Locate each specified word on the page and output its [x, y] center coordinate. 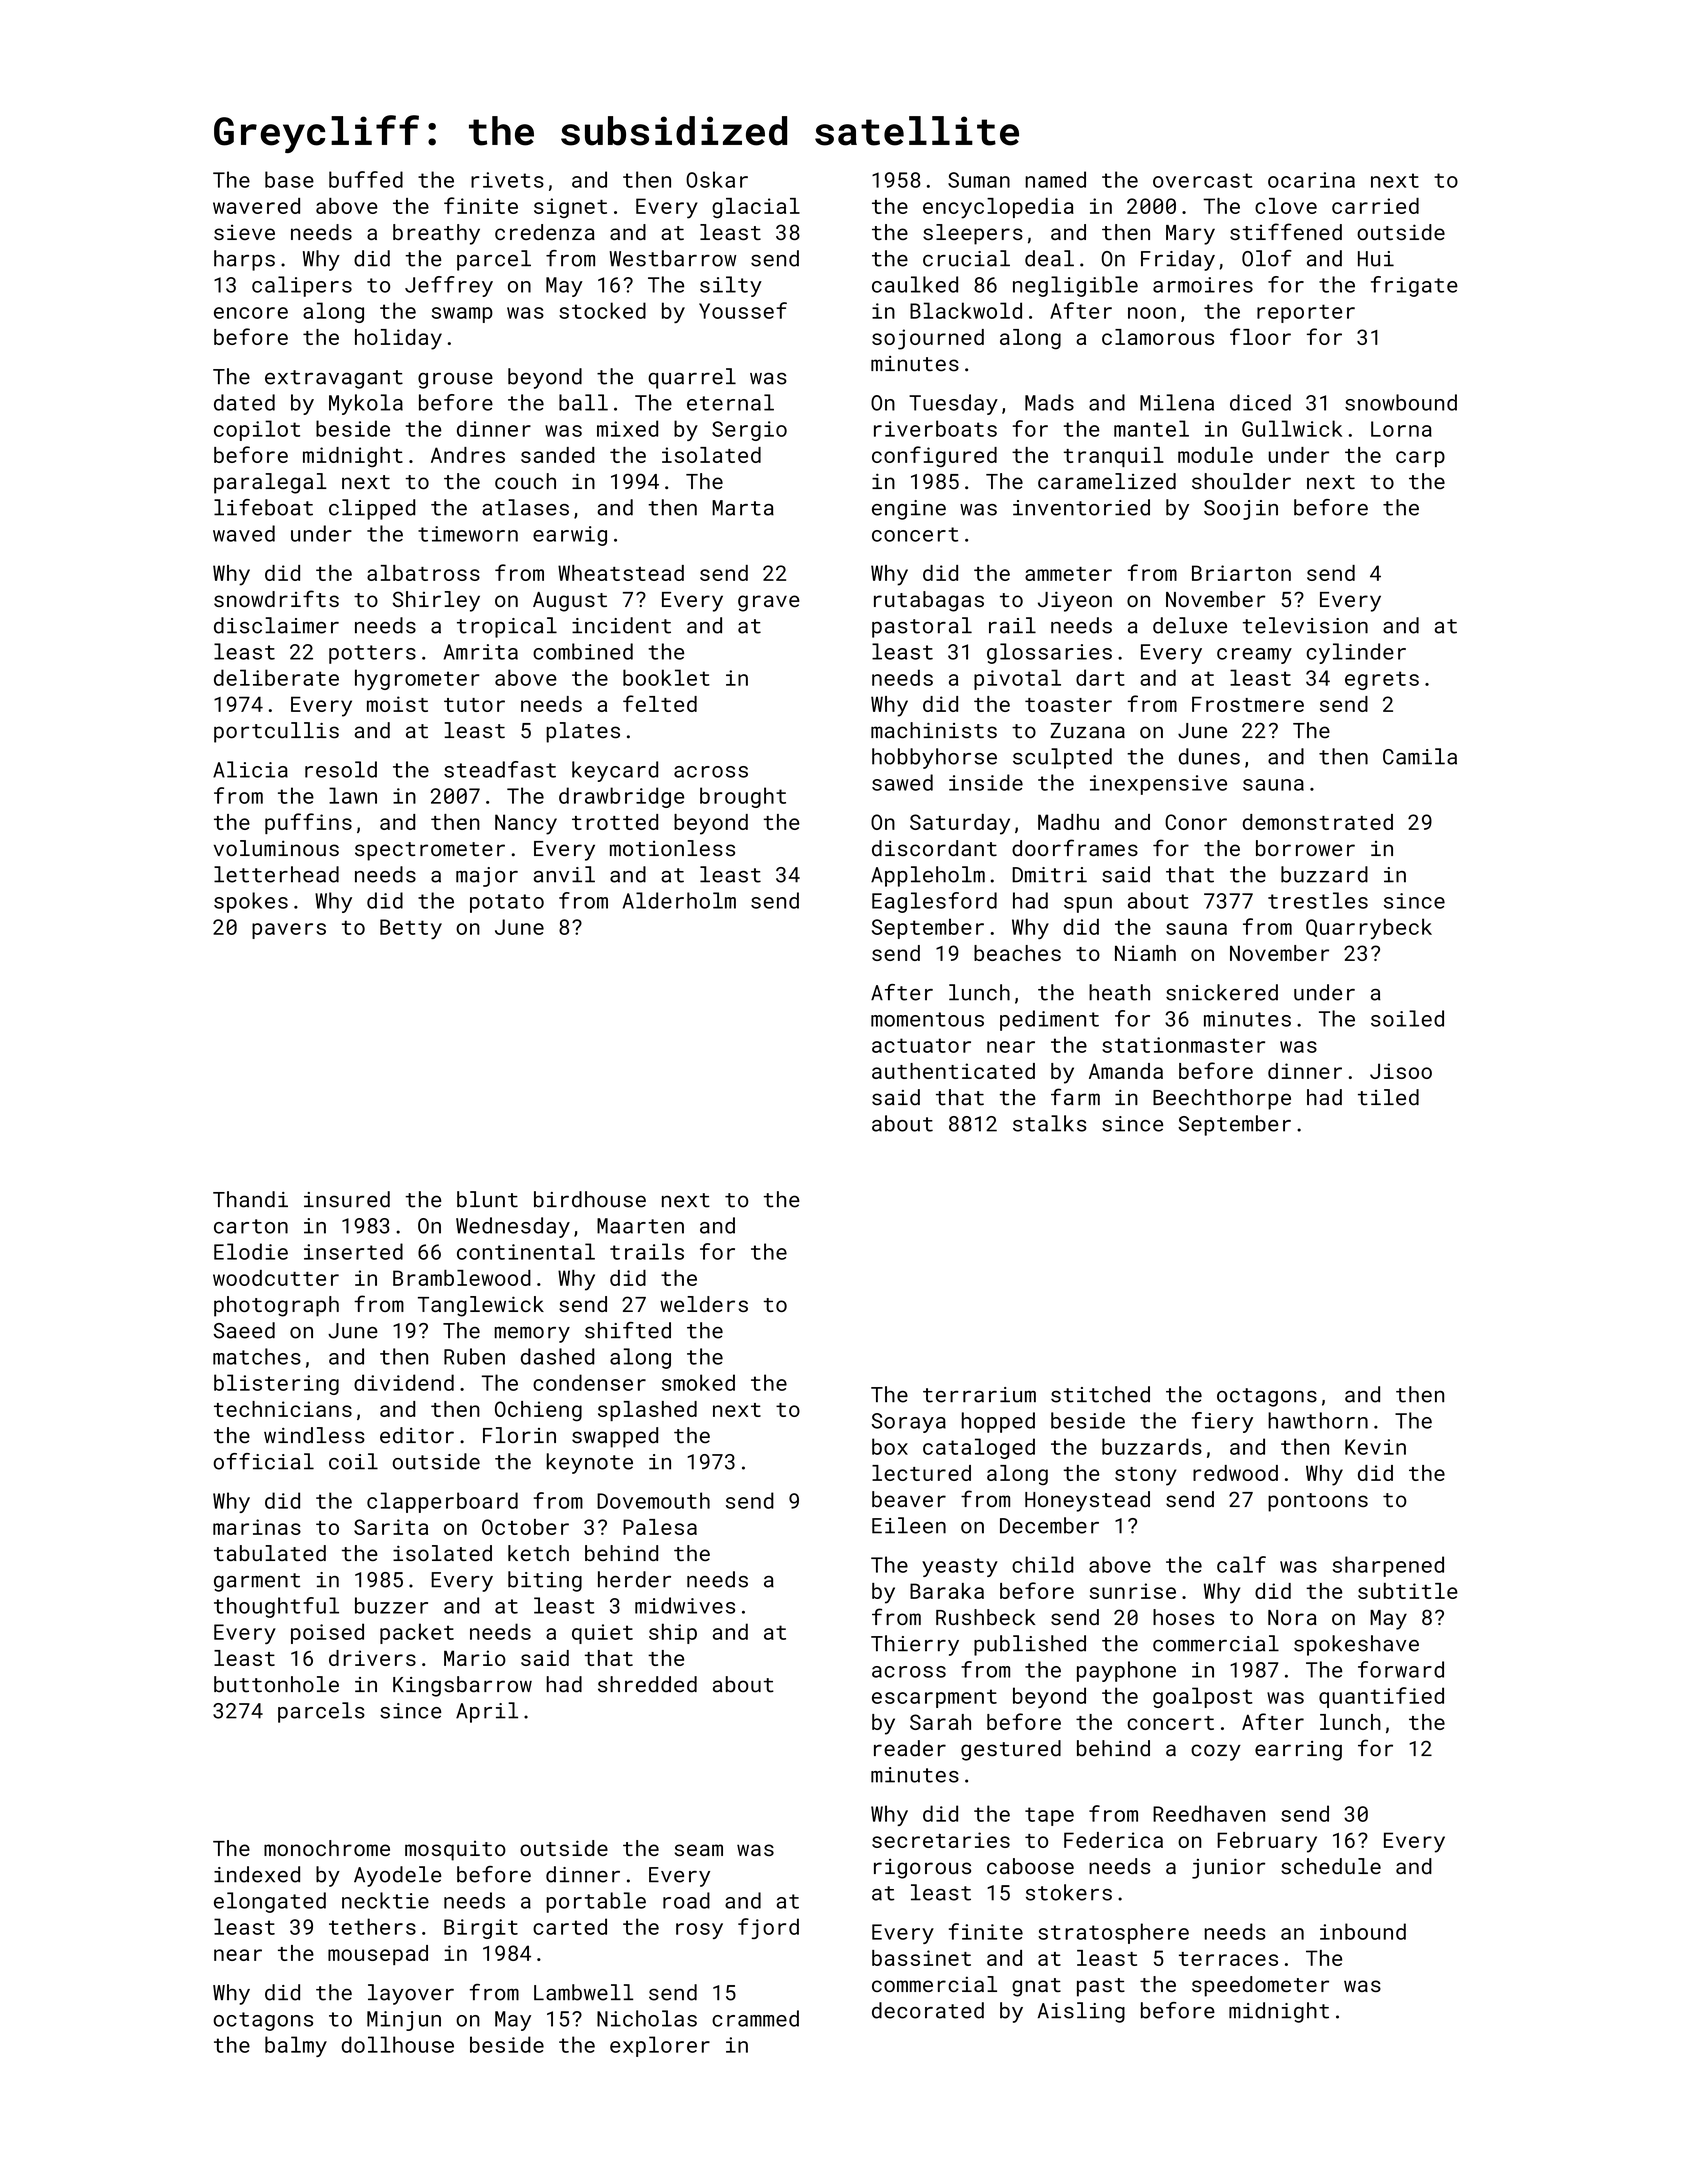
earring [1298, 1751]
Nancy [526, 824]
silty [731, 286]
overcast [1203, 180]
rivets [507, 180]
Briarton [1241, 573]
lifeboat [263, 507]
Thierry [915, 1645]
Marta [743, 508]
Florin [519, 1435]
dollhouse [398, 2044]
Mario [475, 1658]
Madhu [1068, 822]
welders [704, 1304]
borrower [1305, 848]
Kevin [1375, 1447]
